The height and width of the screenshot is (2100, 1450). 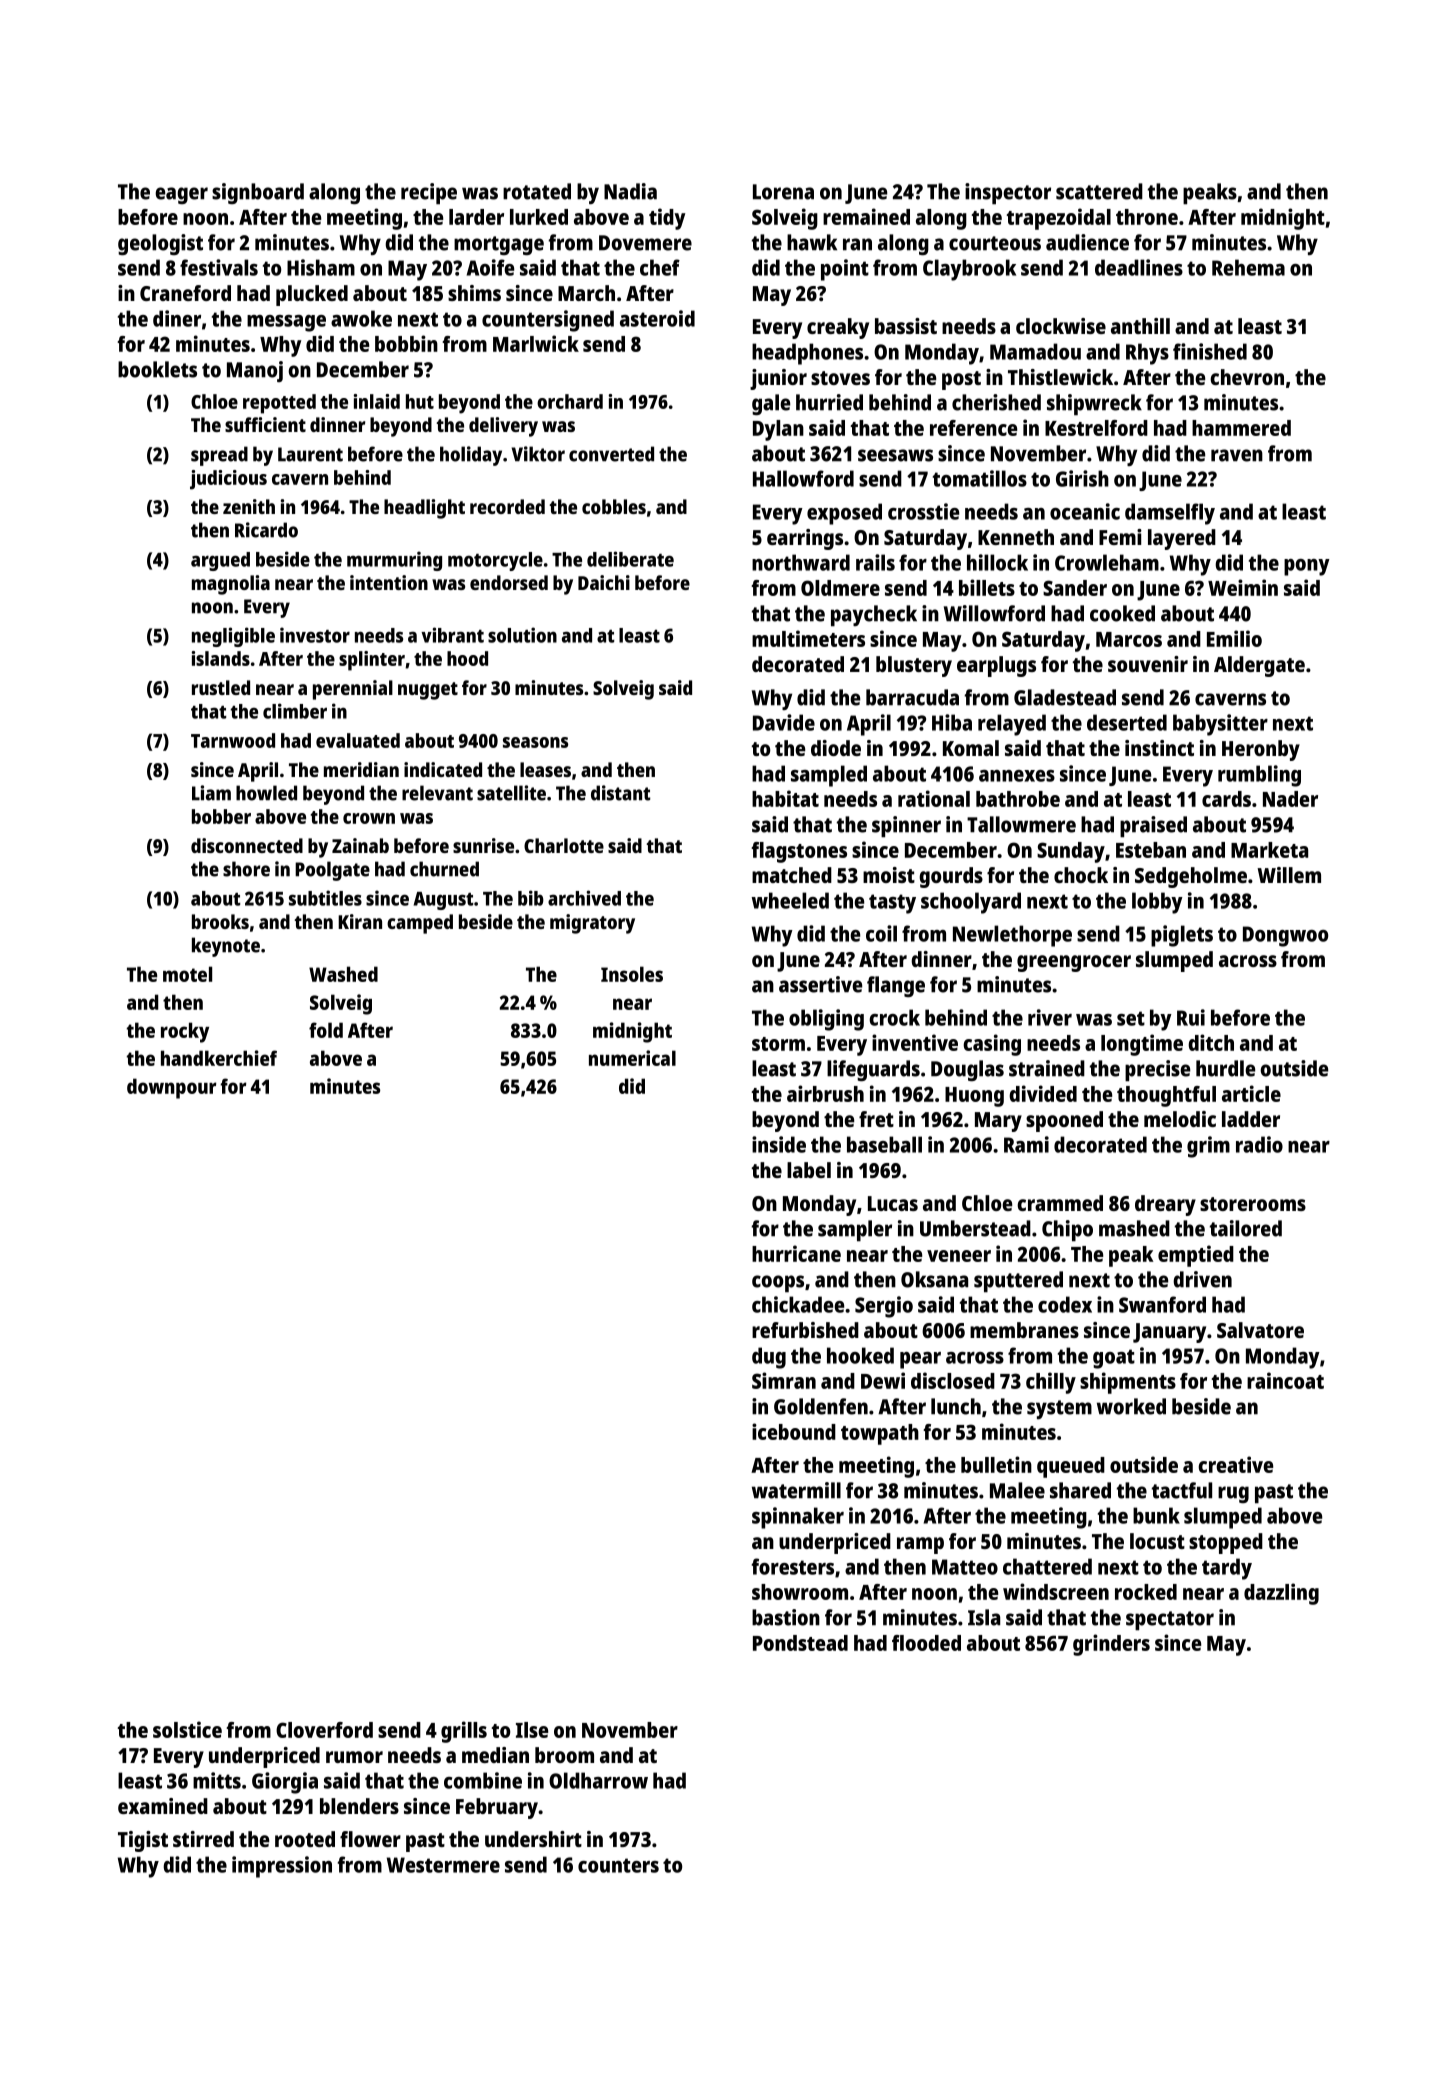 What do you see at coordinates (324, 1730) in the screenshot?
I see `Cloverford` at bounding box center [324, 1730].
